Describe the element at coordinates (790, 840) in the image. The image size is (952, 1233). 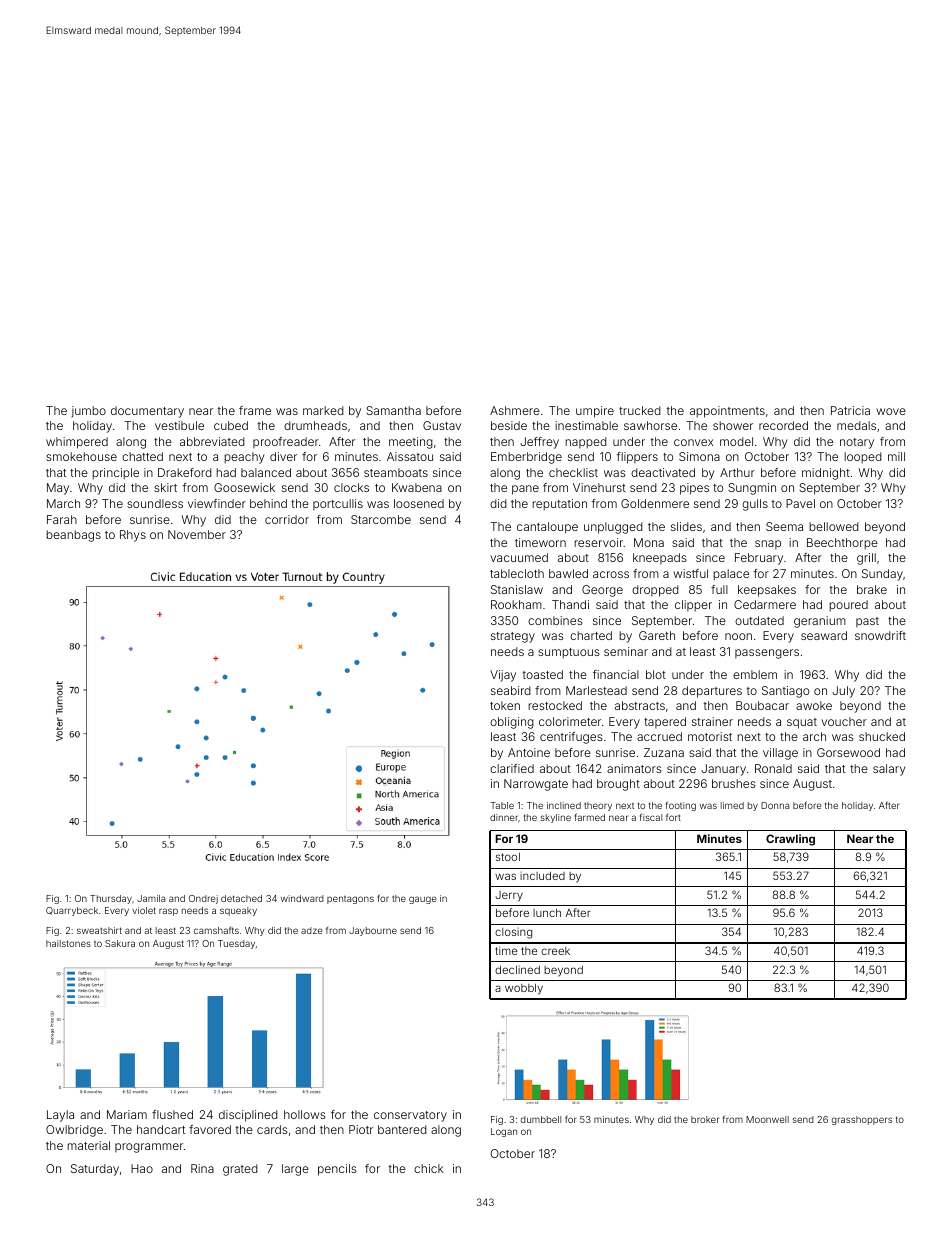
I see `Crawling` at that location.
